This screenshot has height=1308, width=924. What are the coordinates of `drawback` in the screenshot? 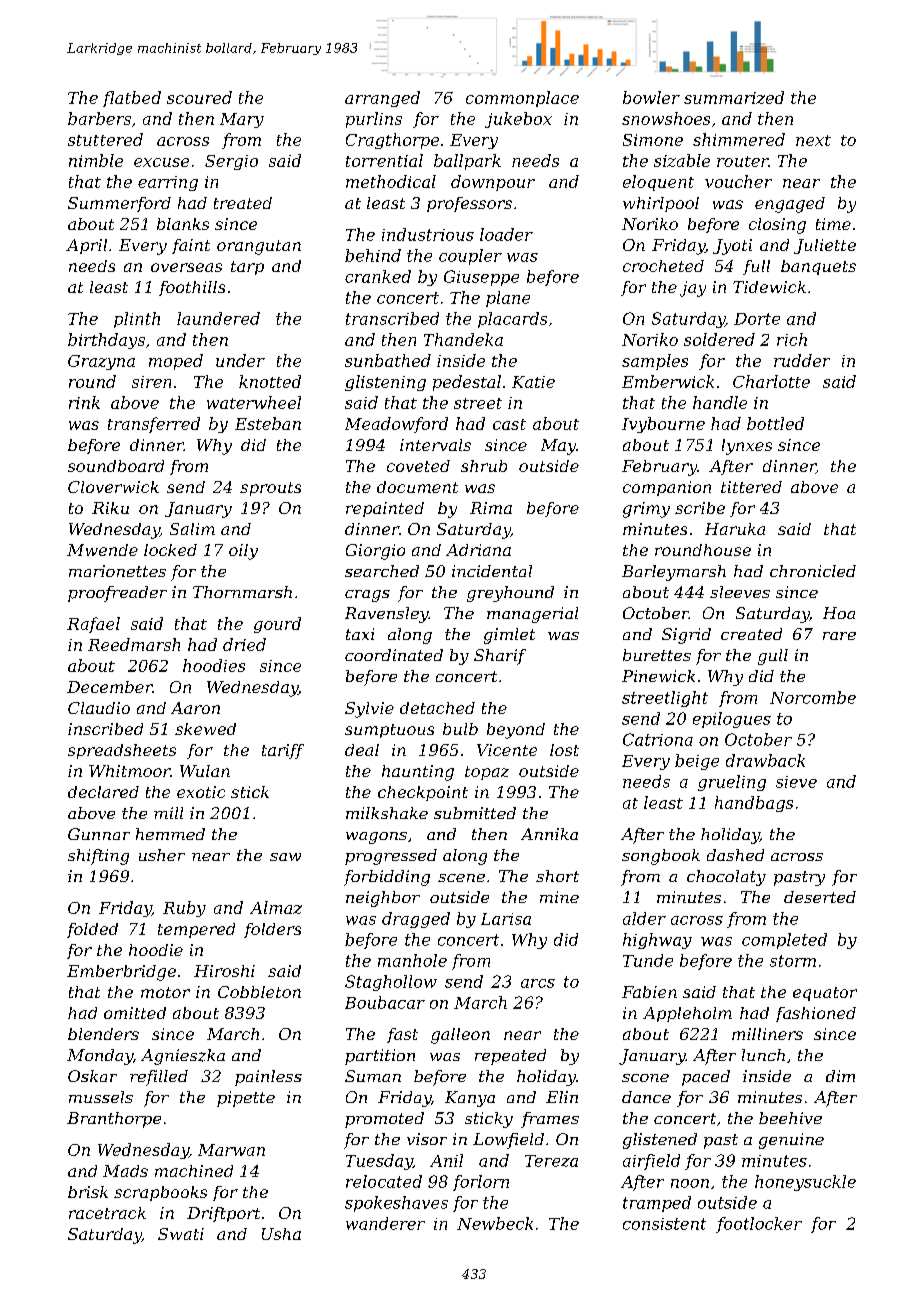 It's located at (765, 760).
